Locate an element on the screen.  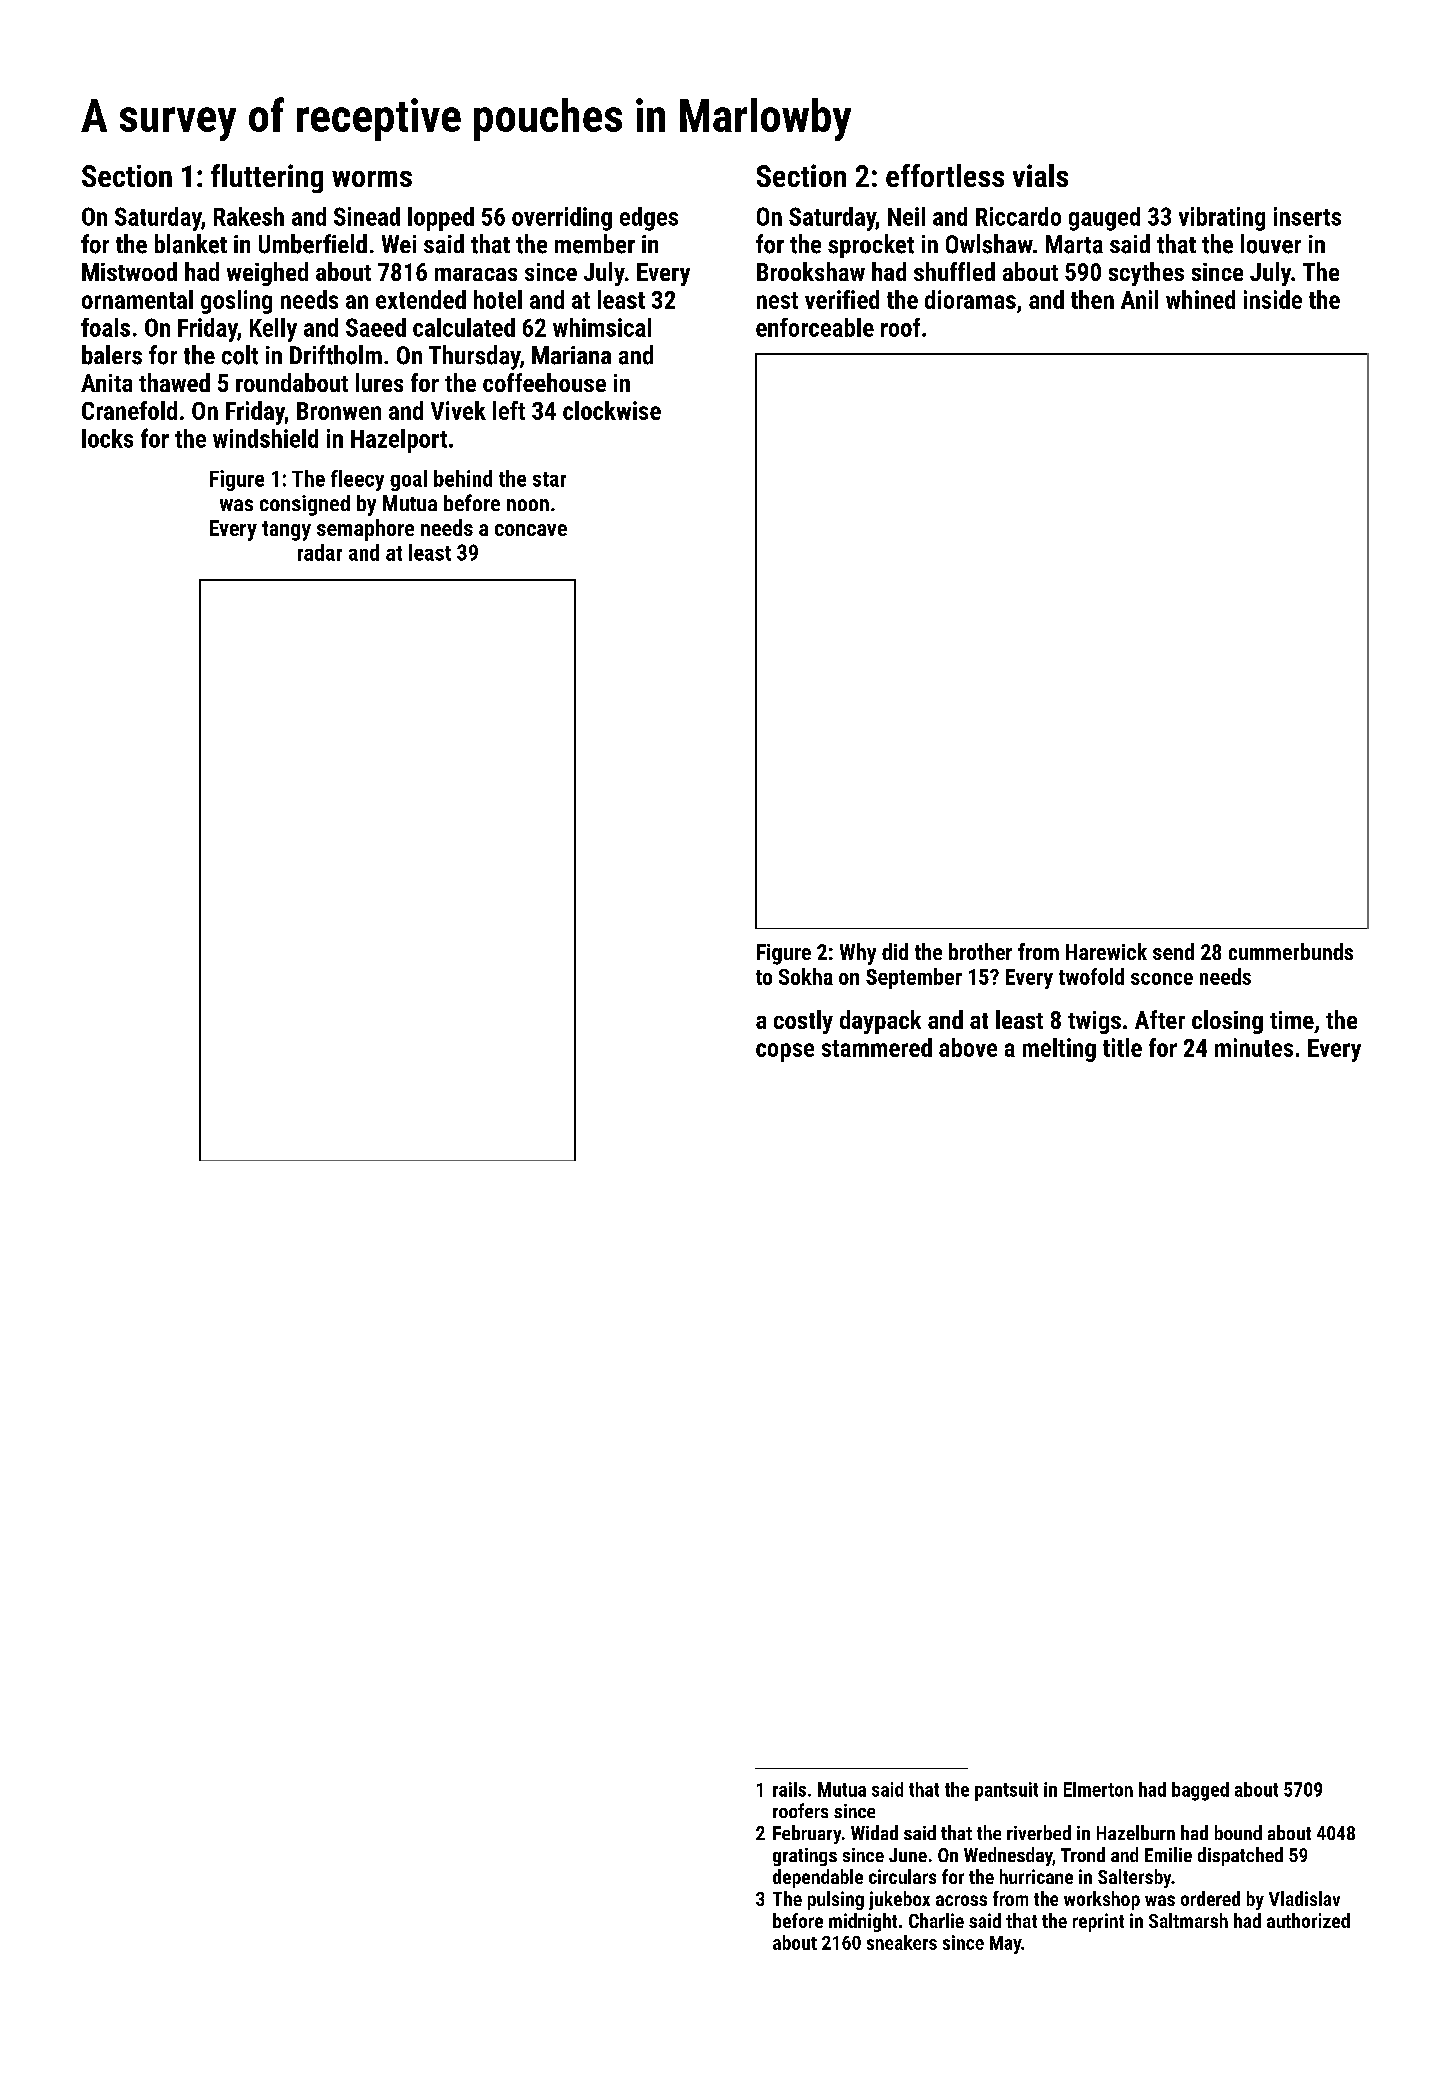
enforceable is located at coordinates (815, 327).
